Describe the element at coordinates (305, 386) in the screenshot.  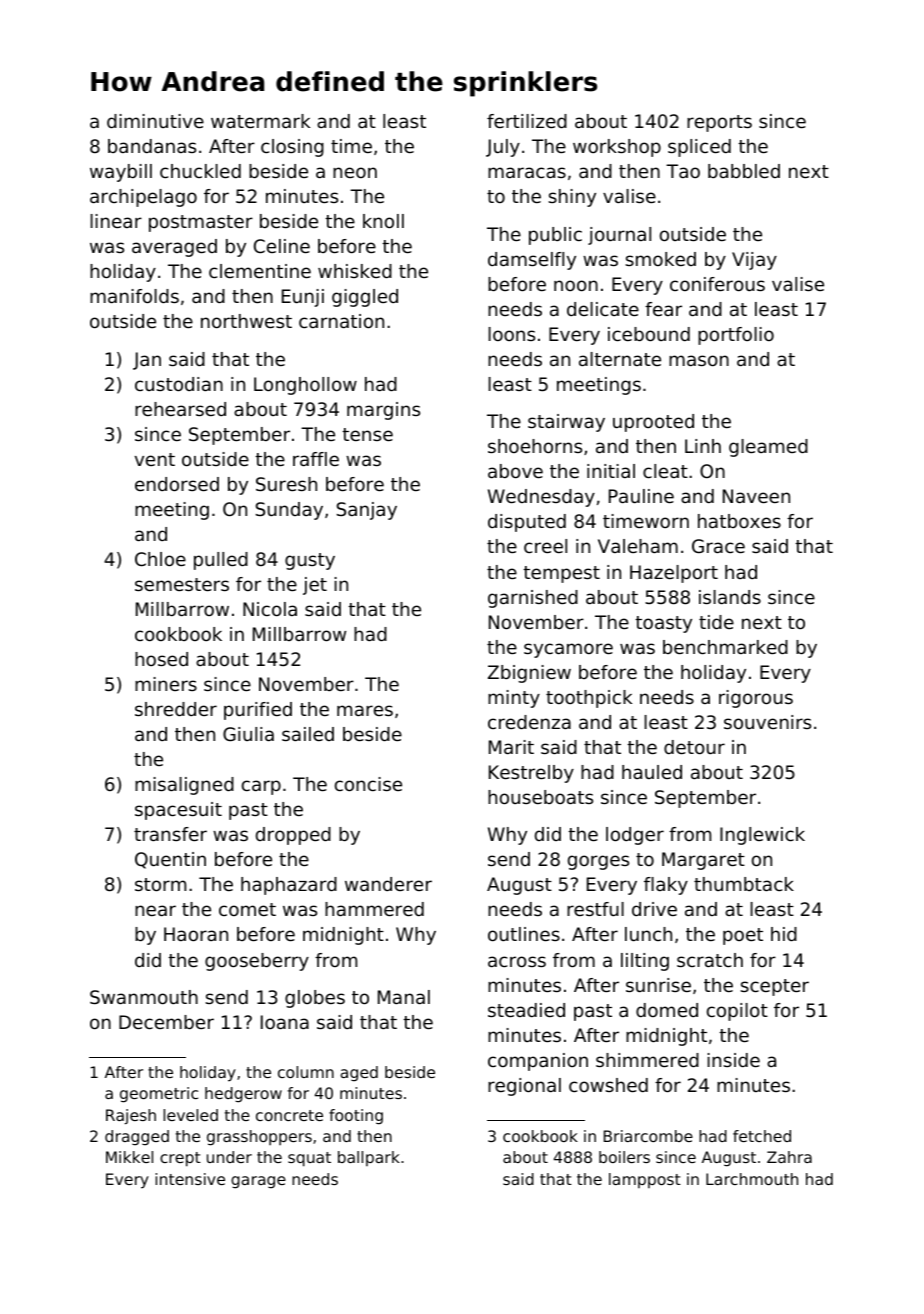
I see `Longhollow` at that location.
